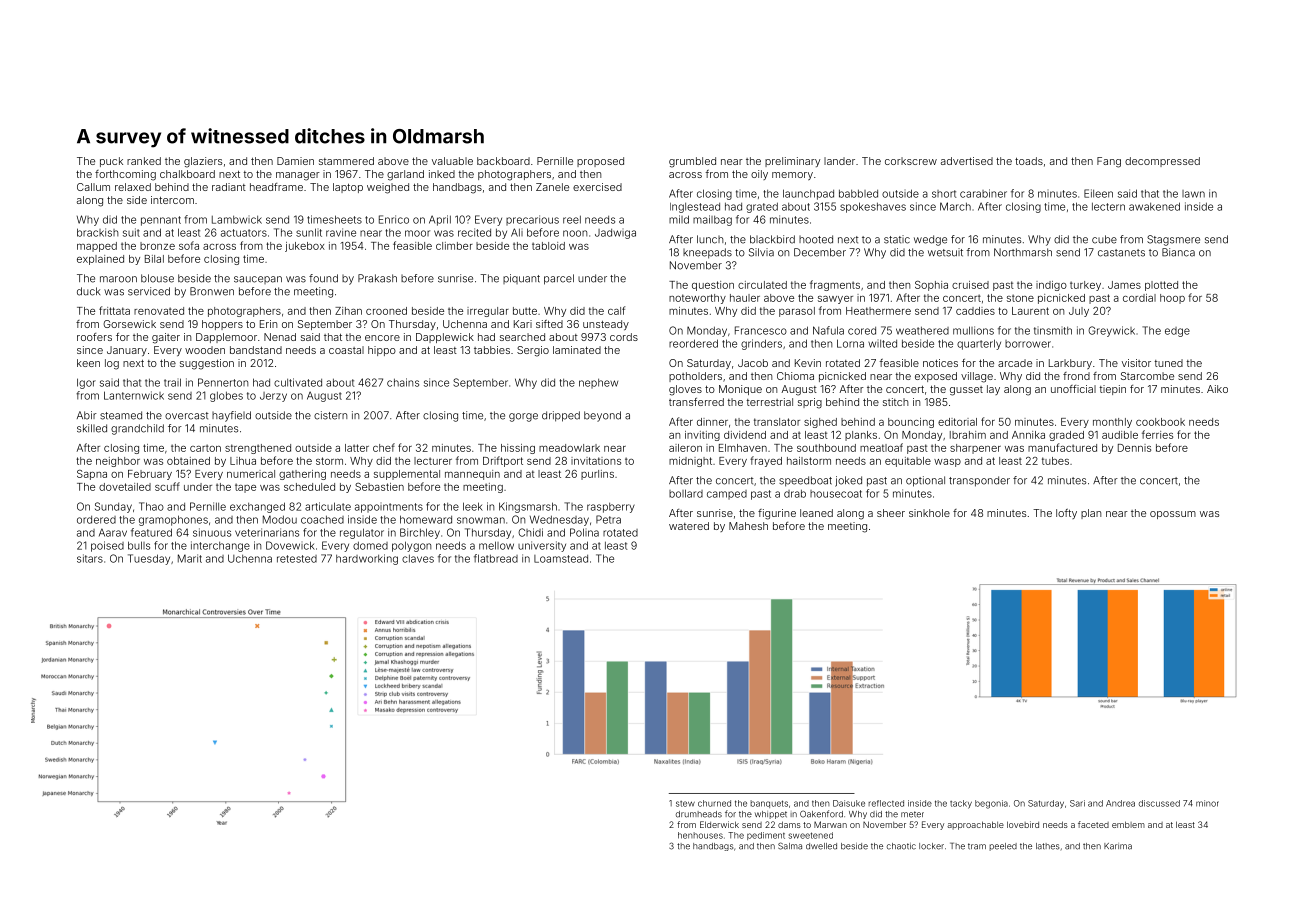  What do you see at coordinates (496, 558) in the screenshot?
I see `flatbread` at bounding box center [496, 558].
